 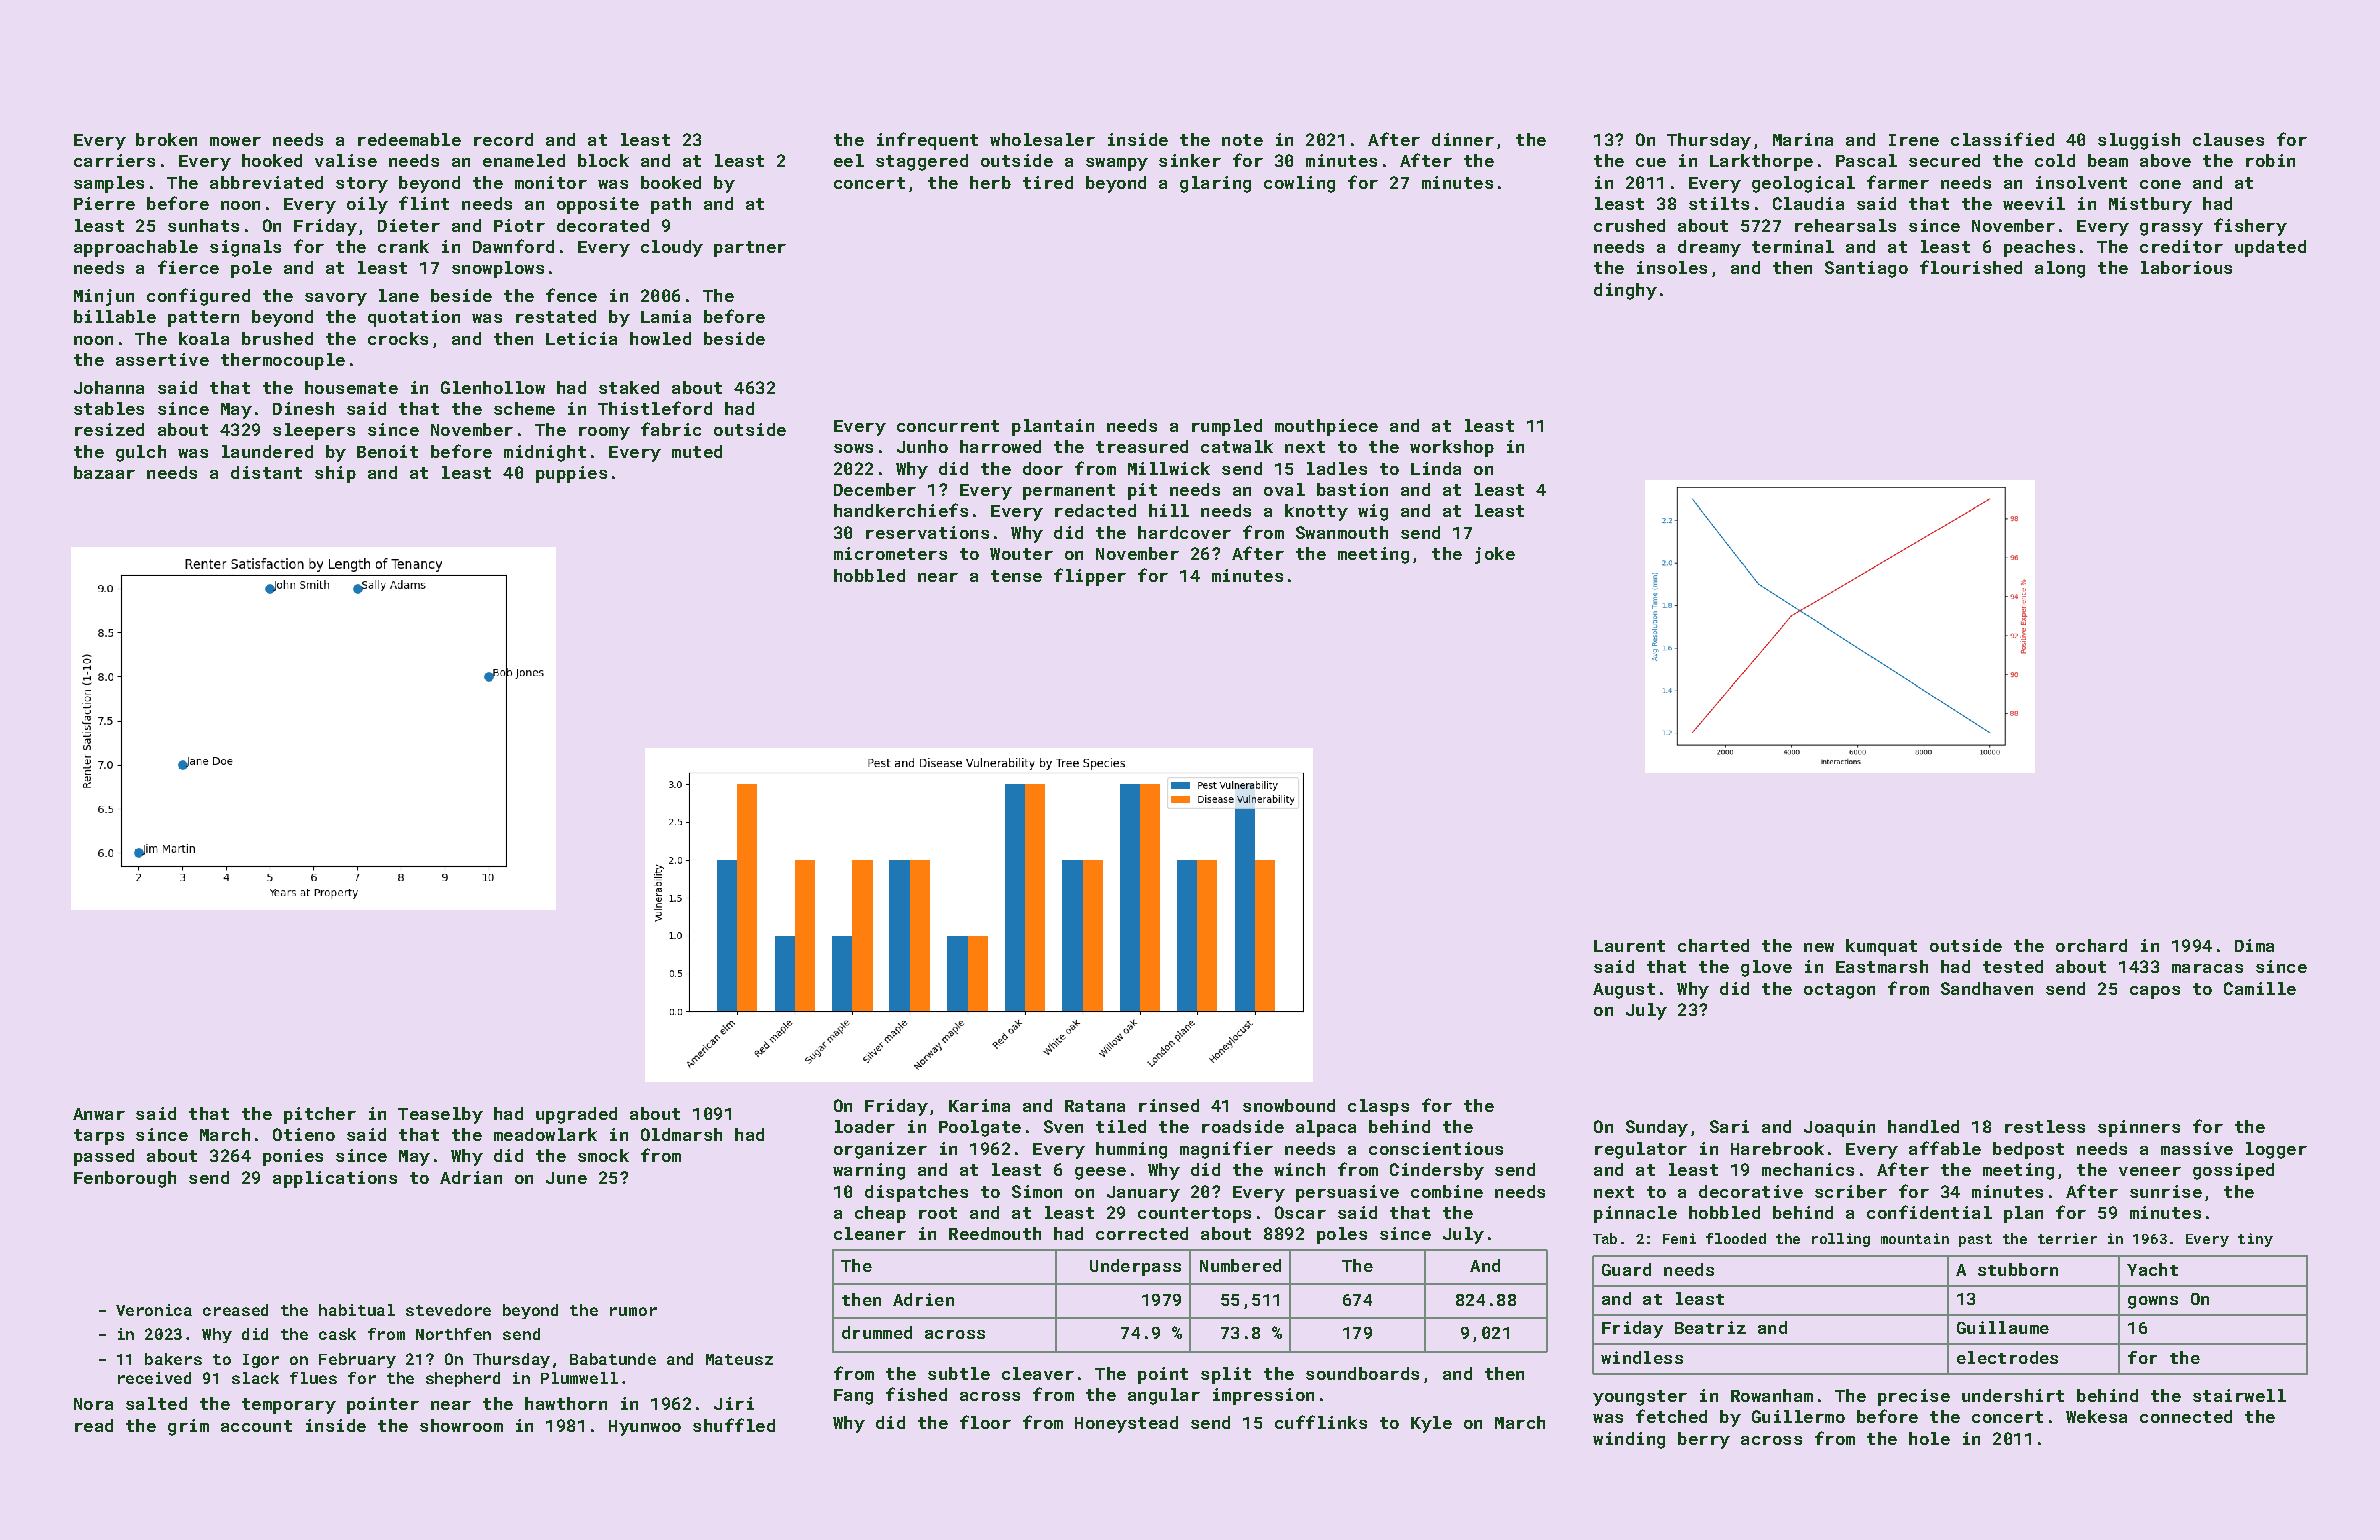 I want to click on Karima, so click(x=979, y=1105).
